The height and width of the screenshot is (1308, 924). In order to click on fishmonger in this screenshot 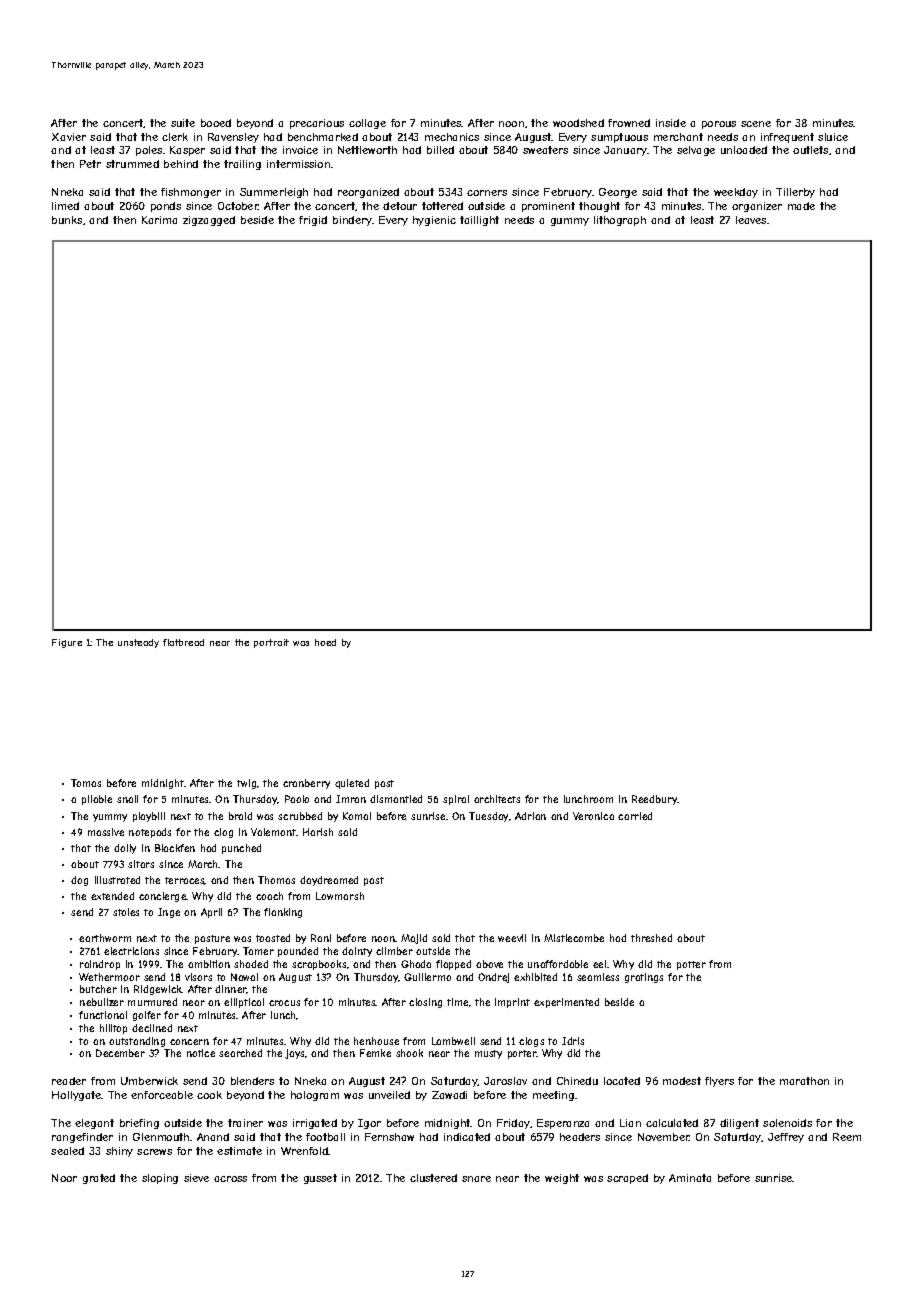, I will do `click(191, 193)`.
